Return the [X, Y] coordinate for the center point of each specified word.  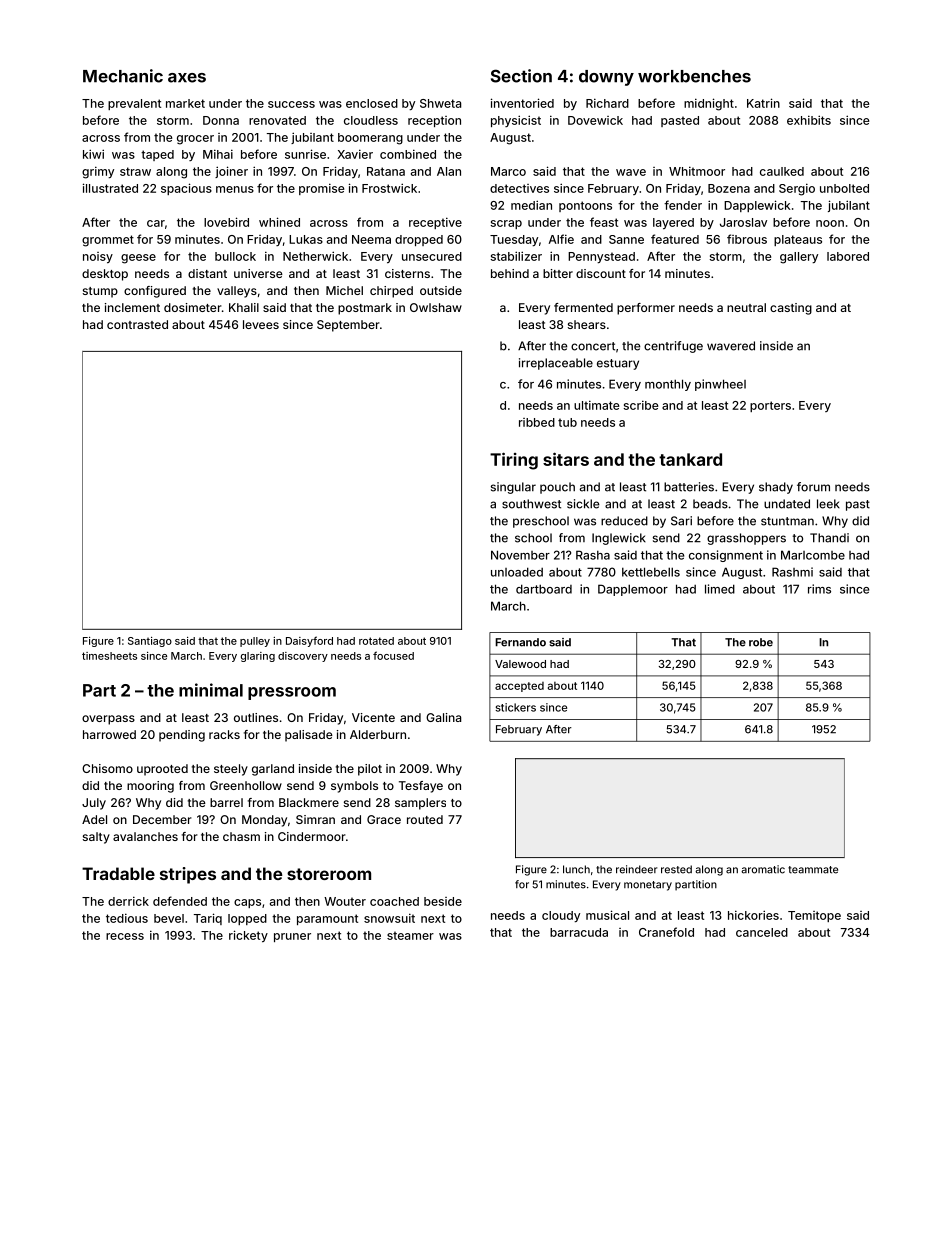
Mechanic [123, 76]
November [520, 555]
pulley [255, 642]
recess [125, 936]
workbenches [694, 76]
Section [521, 76]
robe [761, 642]
